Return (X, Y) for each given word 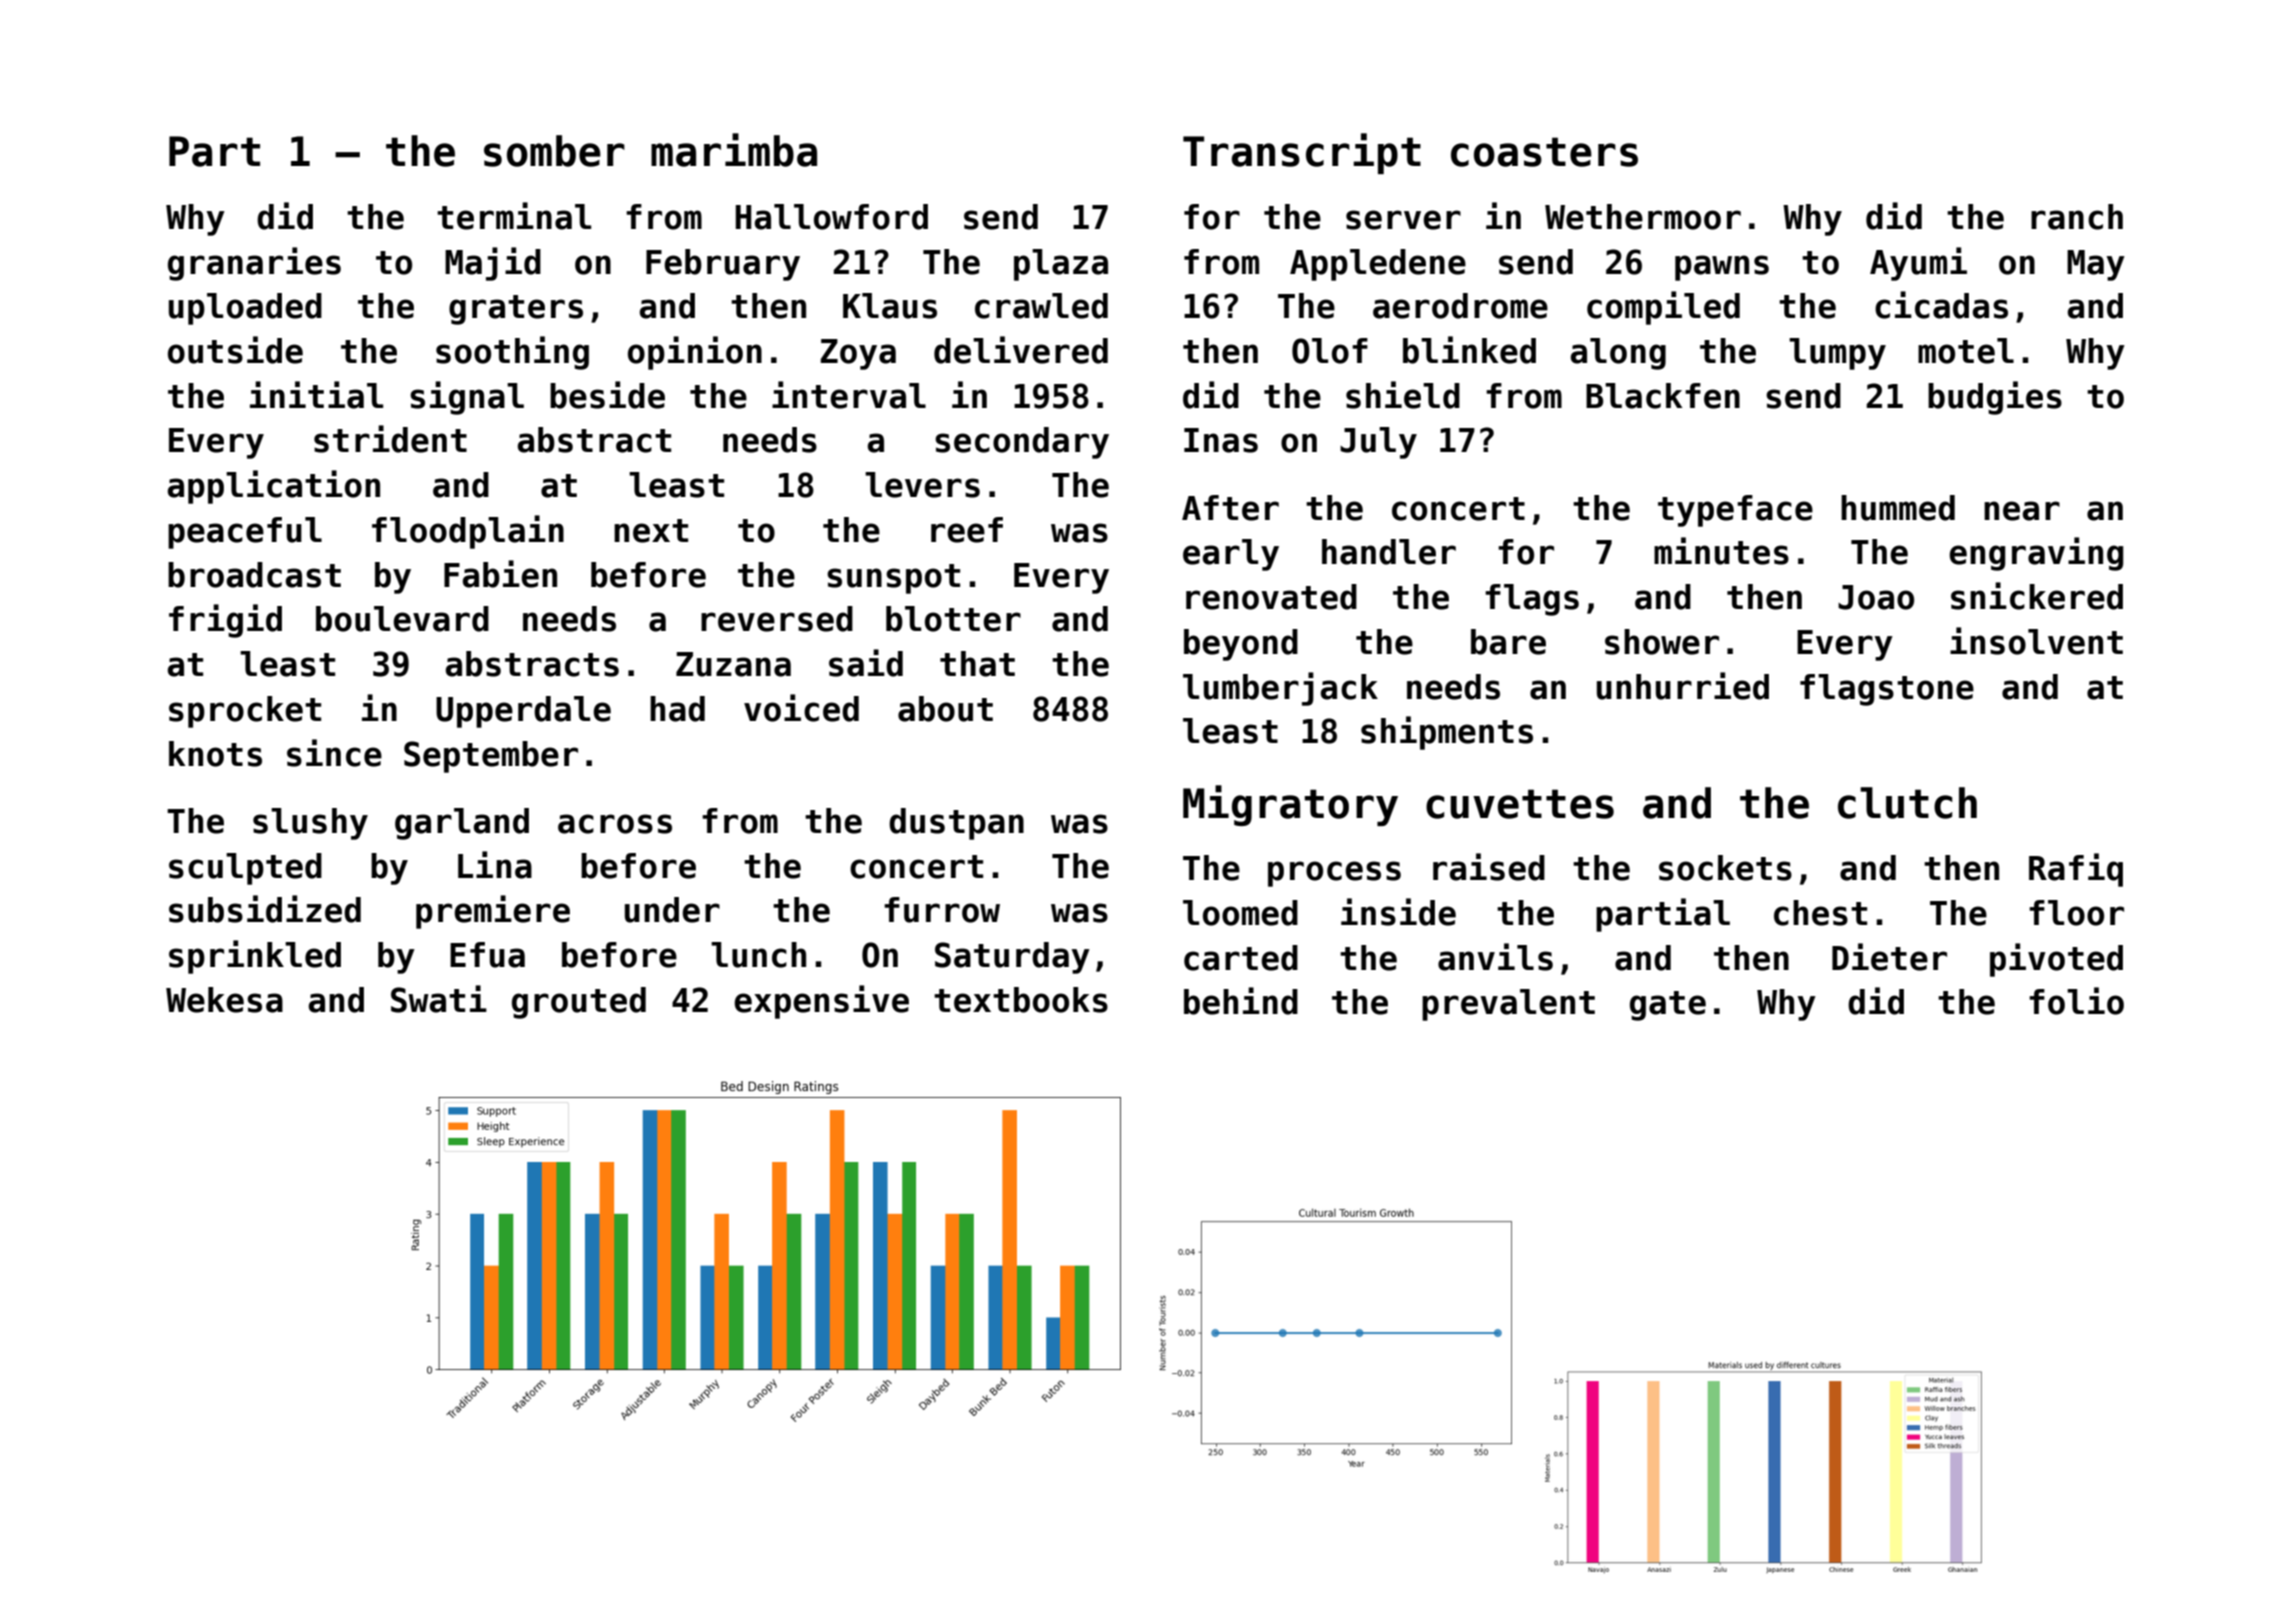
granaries (254, 264)
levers (922, 485)
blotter (953, 619)
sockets (1725, 868)
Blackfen (1663, 396)
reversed (777, 619)
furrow (942, 910)
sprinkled (255, 957)
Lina (495, 865)
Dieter (1889, 957)
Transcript (1302, 153)
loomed (1240, 913)
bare (1508, 642)
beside (607, 395)
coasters (1544, 152)
